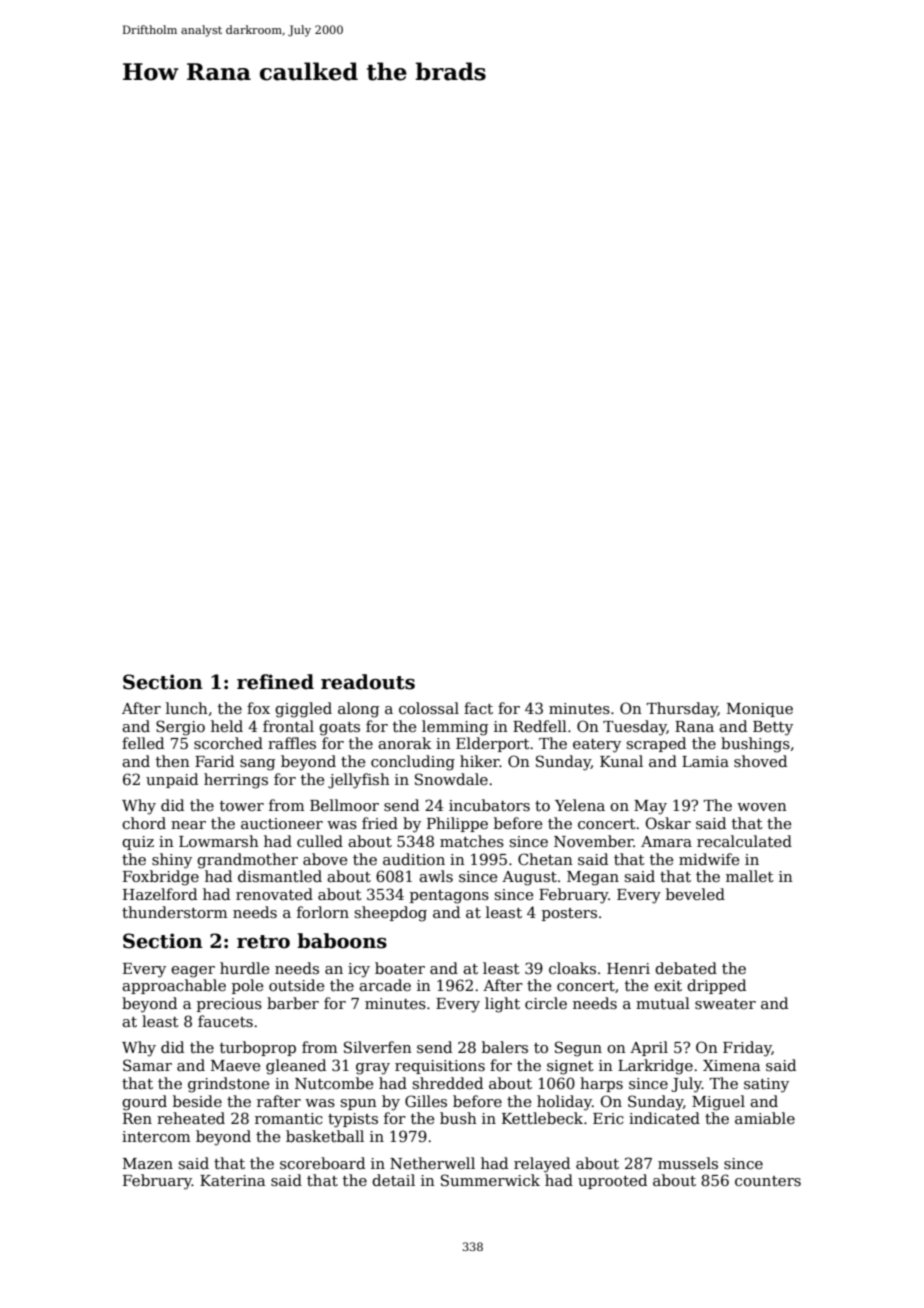  Describe the element at coordinates (489, 805) in the page. I see `incubators` at that location.
